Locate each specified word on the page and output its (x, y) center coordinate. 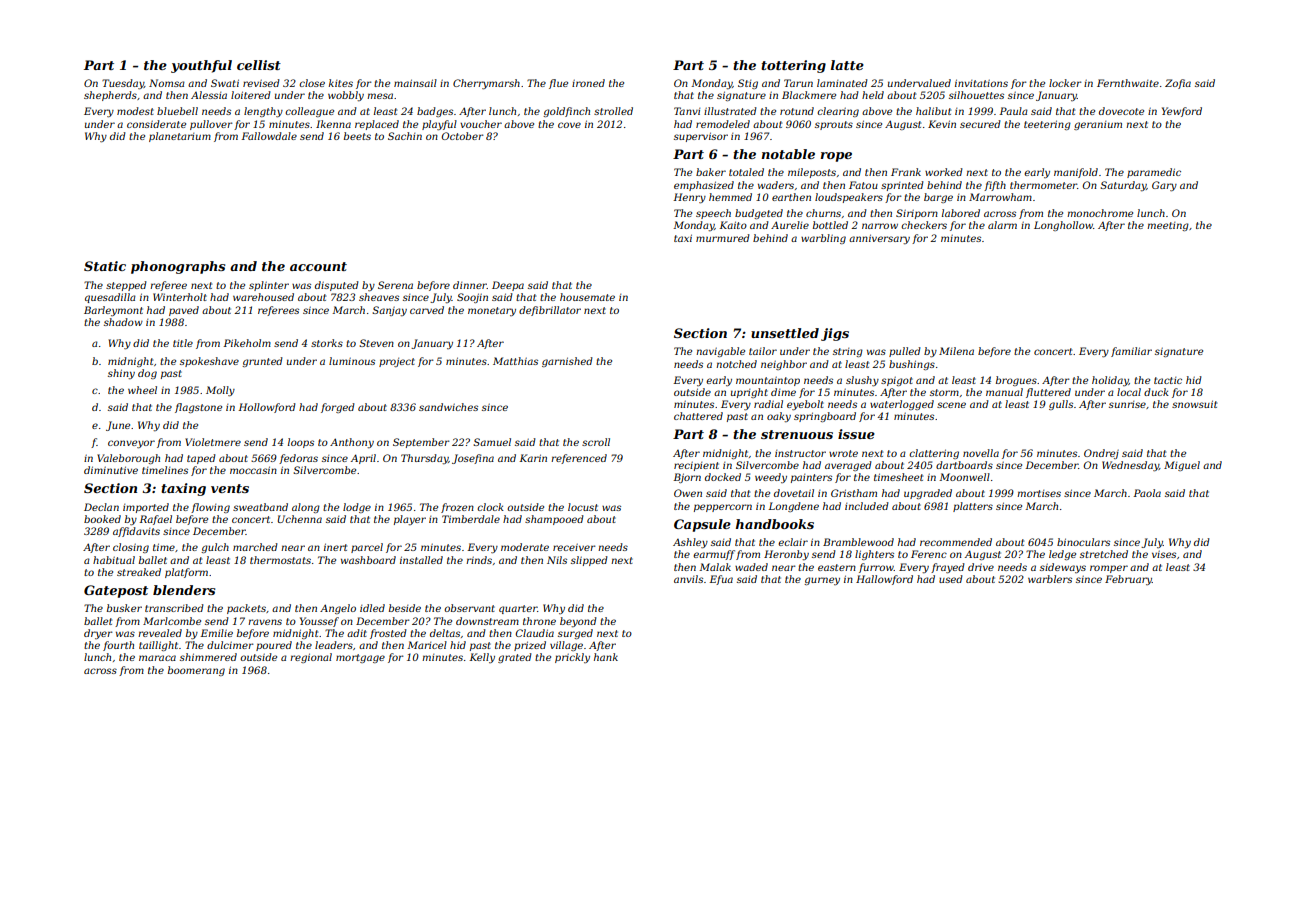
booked (102, 519)
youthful (201, 66)
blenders (184, 590)
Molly (220, 391)
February (1128, 580)
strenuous (797, 434)
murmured (723, 238)
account (318, 266)
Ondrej (1101, 454)
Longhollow (1063, 226)
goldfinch (566, 112)
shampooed (554, 520)
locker (1065, 83)
